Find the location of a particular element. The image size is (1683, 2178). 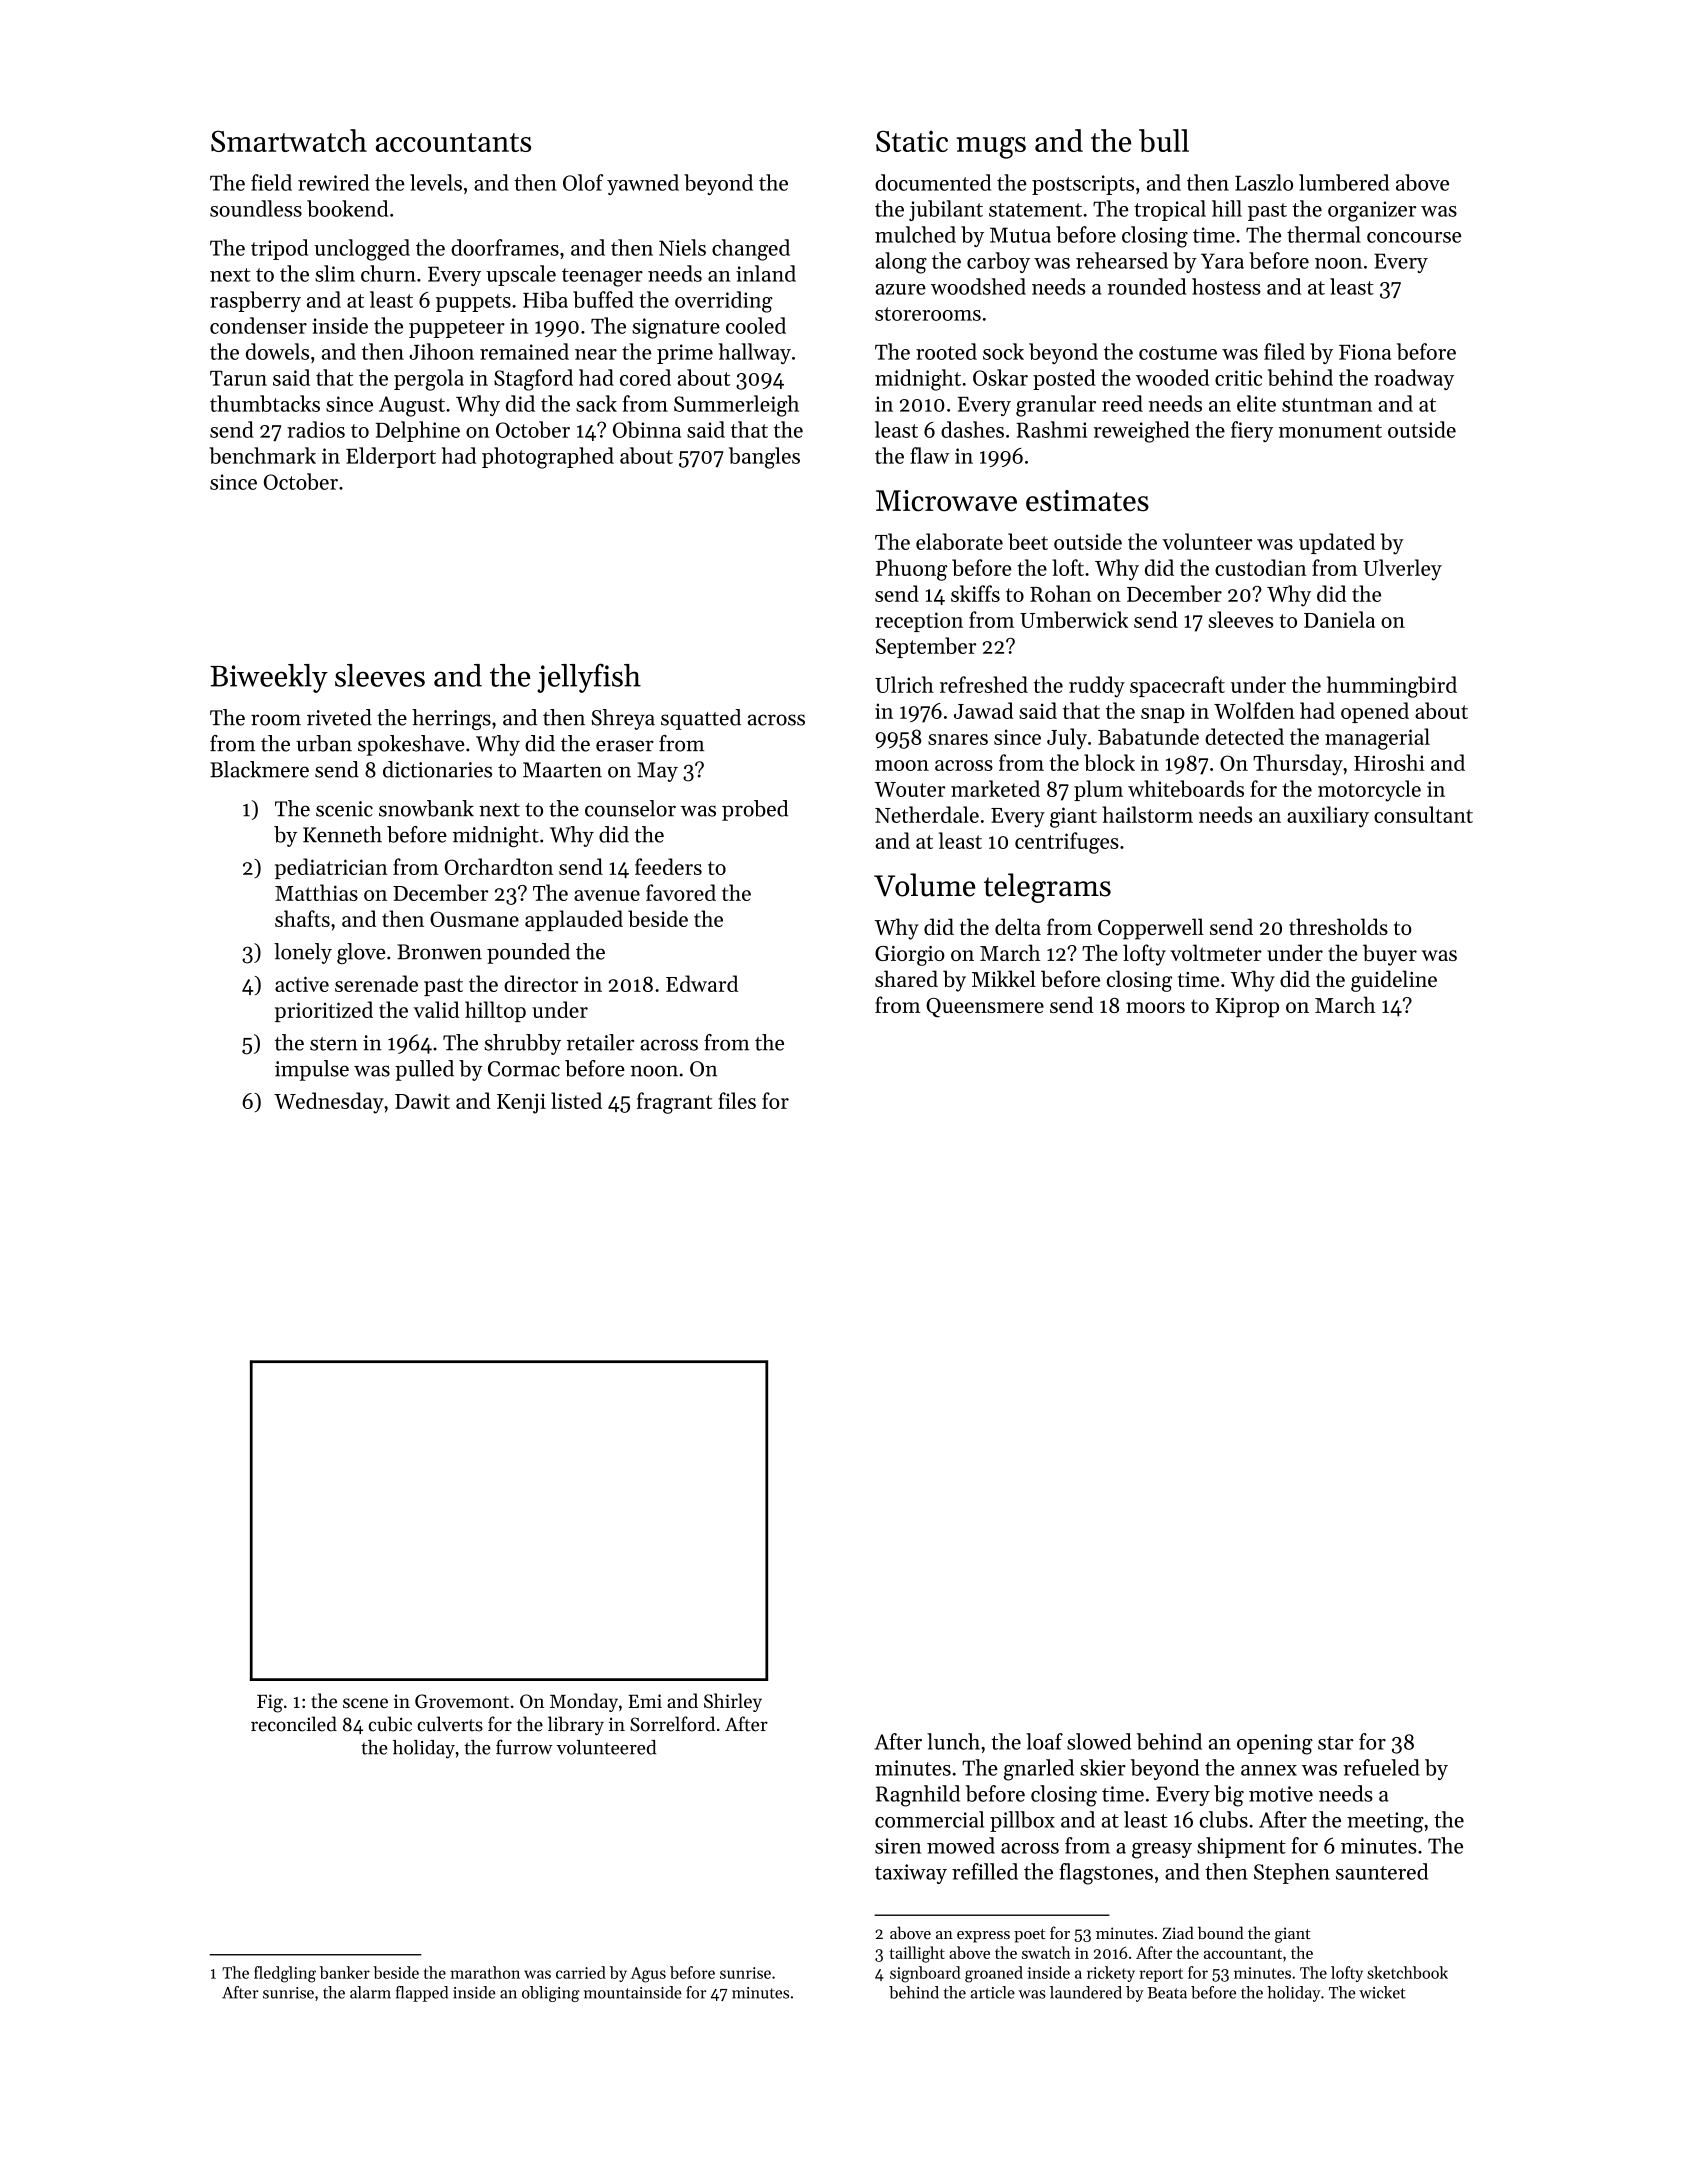

fledgling is located at coordinates (285, 1974).
